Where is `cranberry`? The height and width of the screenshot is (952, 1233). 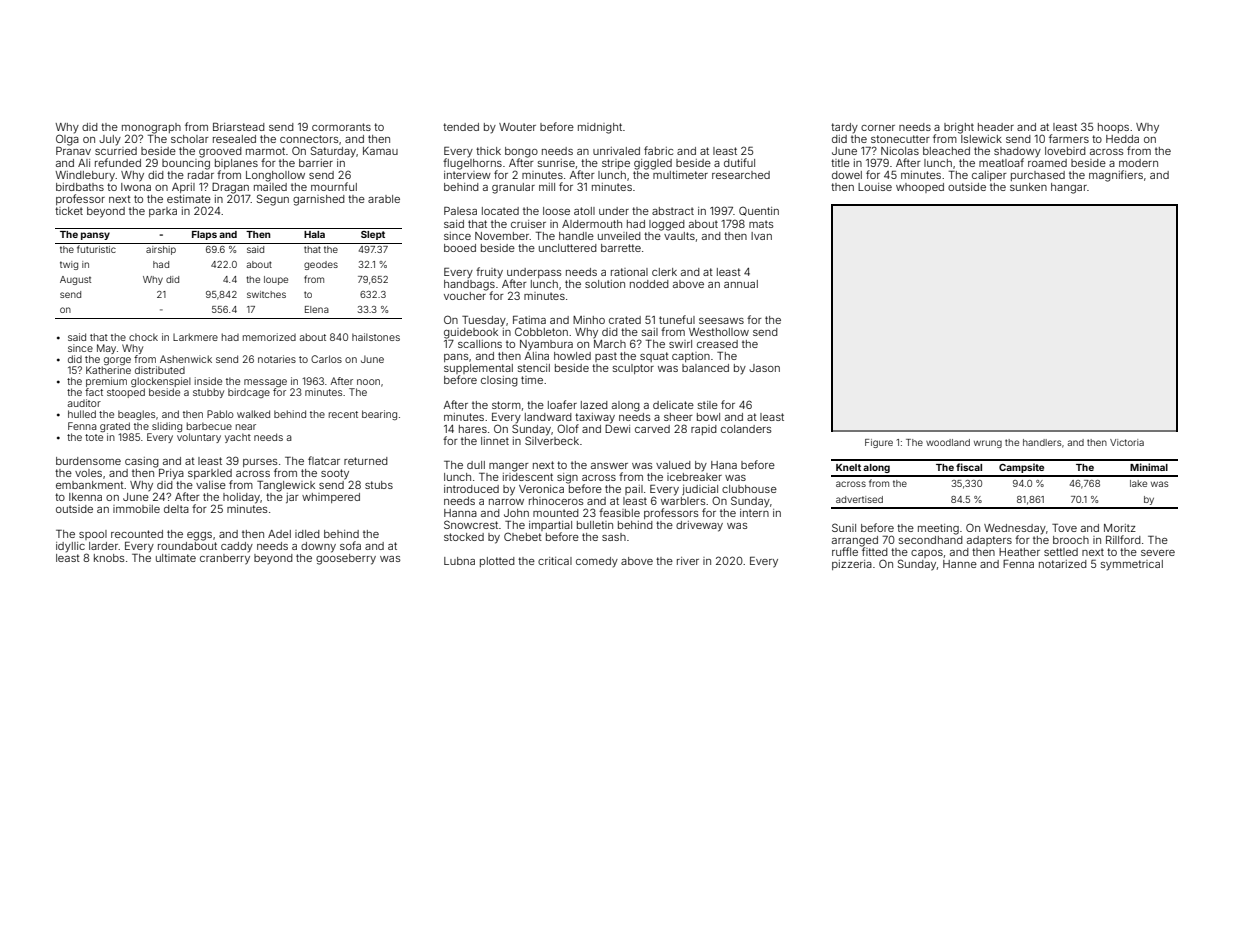
cranberry is located at coordinates (225, 559).
